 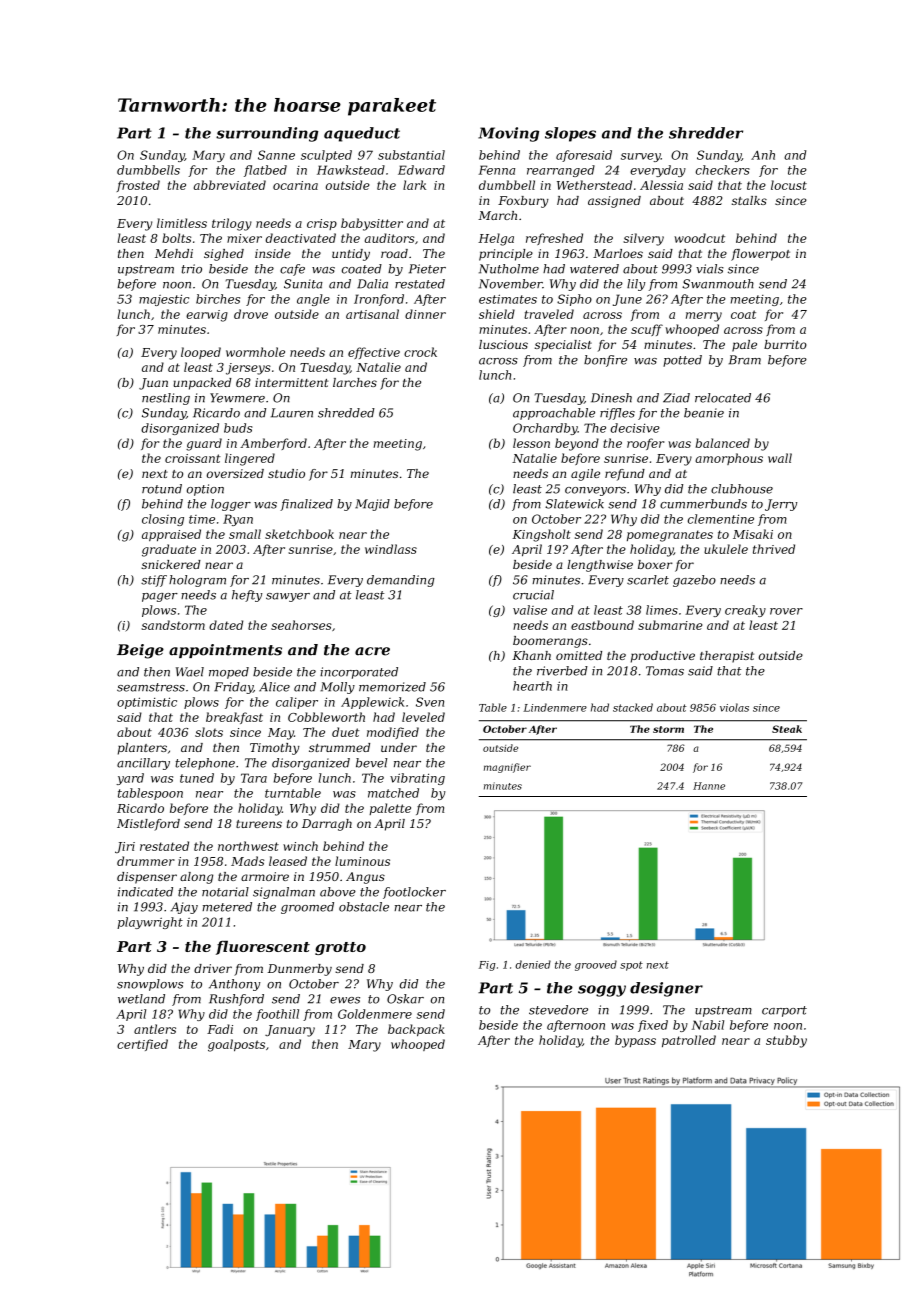 I want to click on lily, so click(x=636, y=285).
